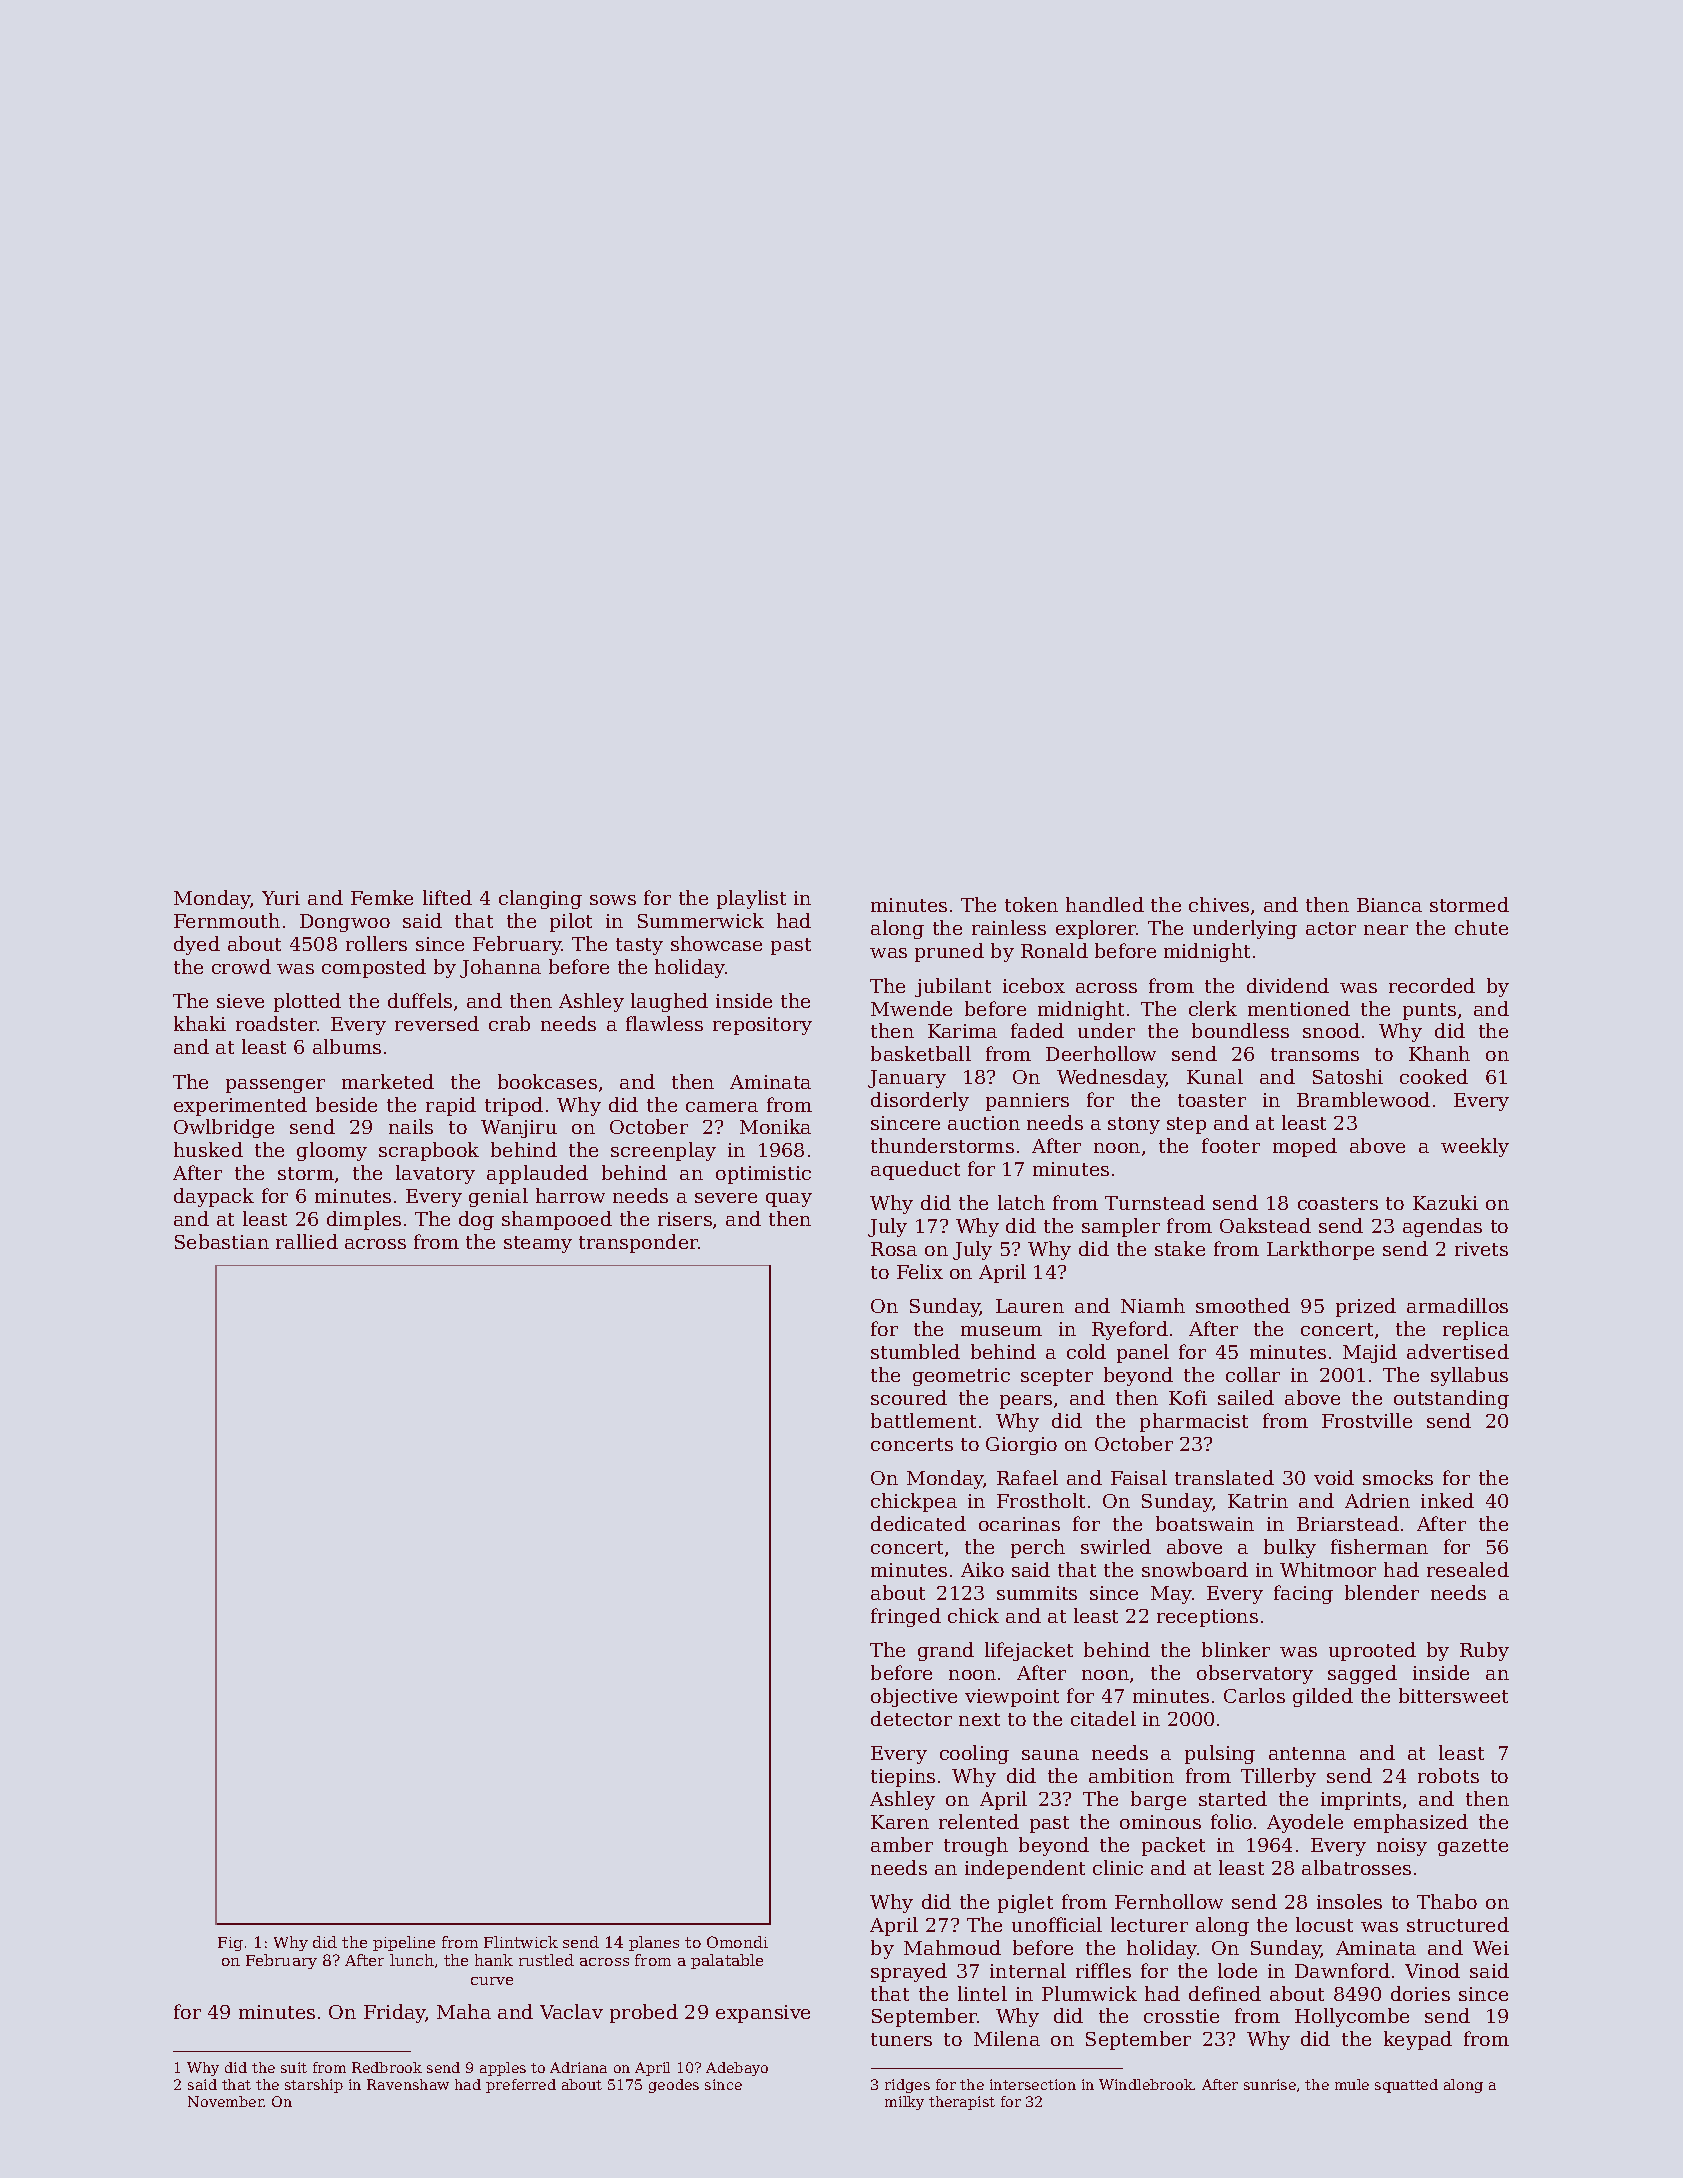  What do you see at coordinates (226, 2101) in the screenshot?
I see `November` at bounding box center [226, 2101].
